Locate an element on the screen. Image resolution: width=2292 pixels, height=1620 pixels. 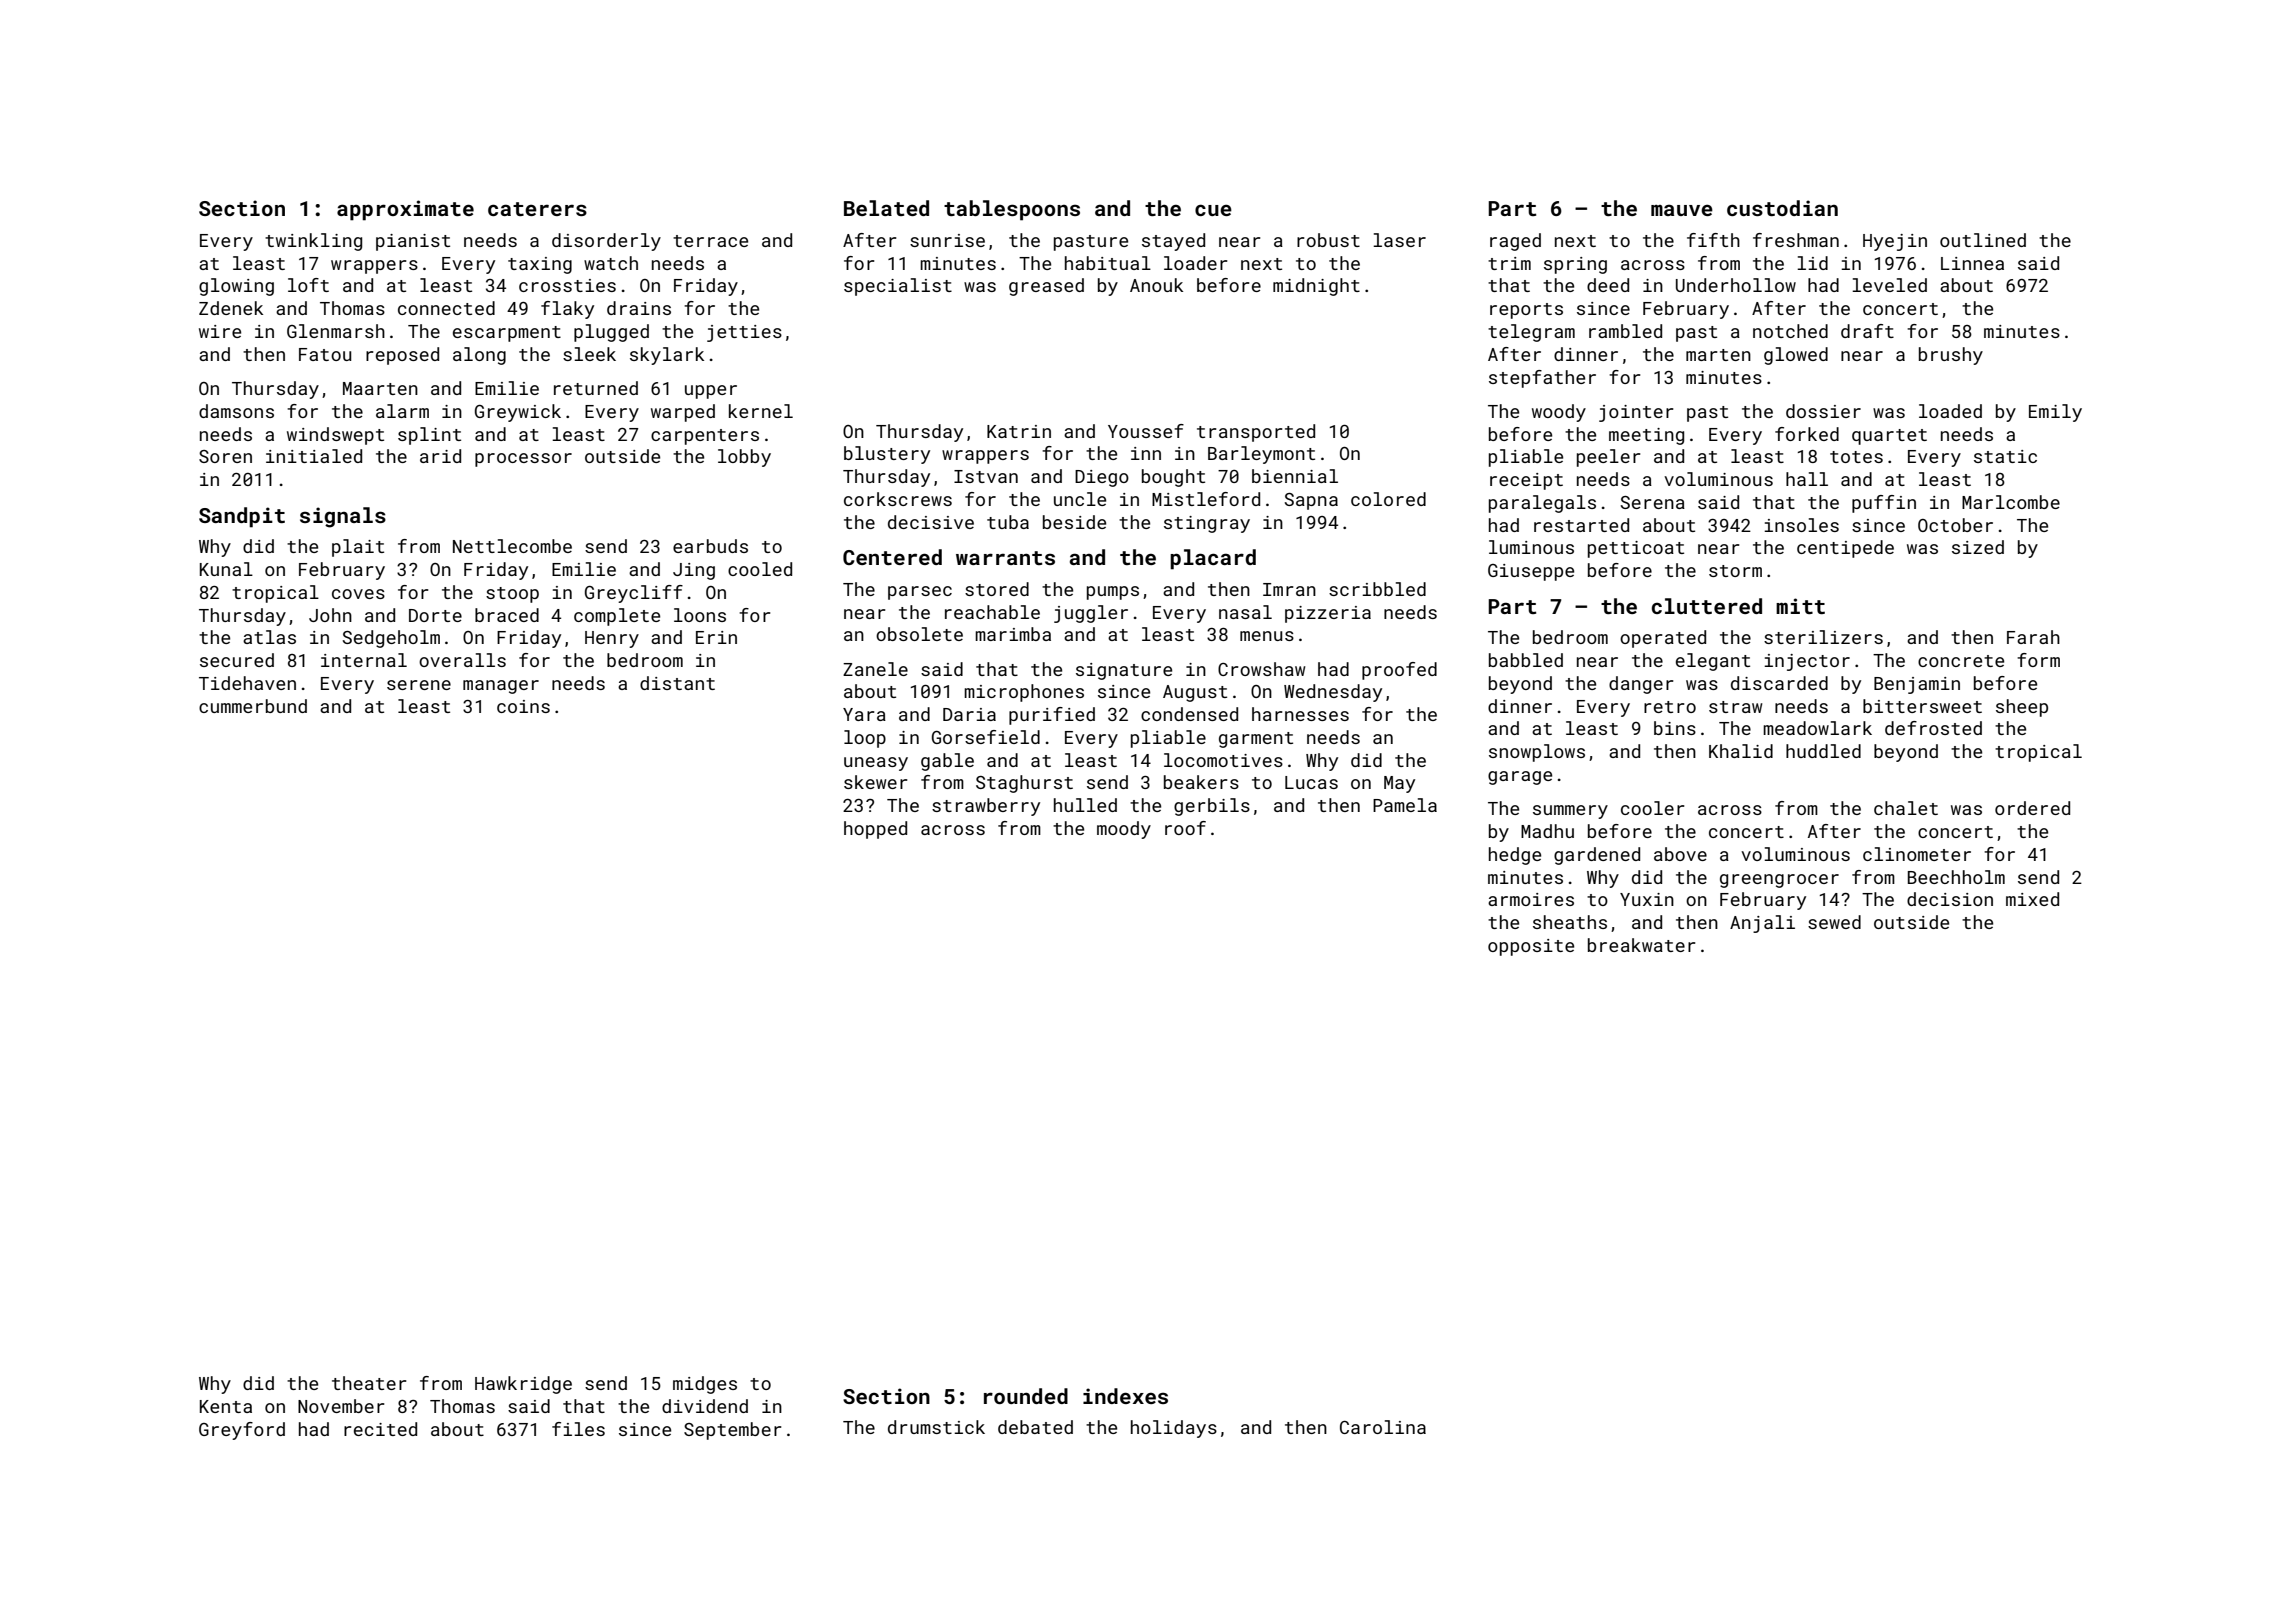
Zanele is located at coordinates (875, 669).
